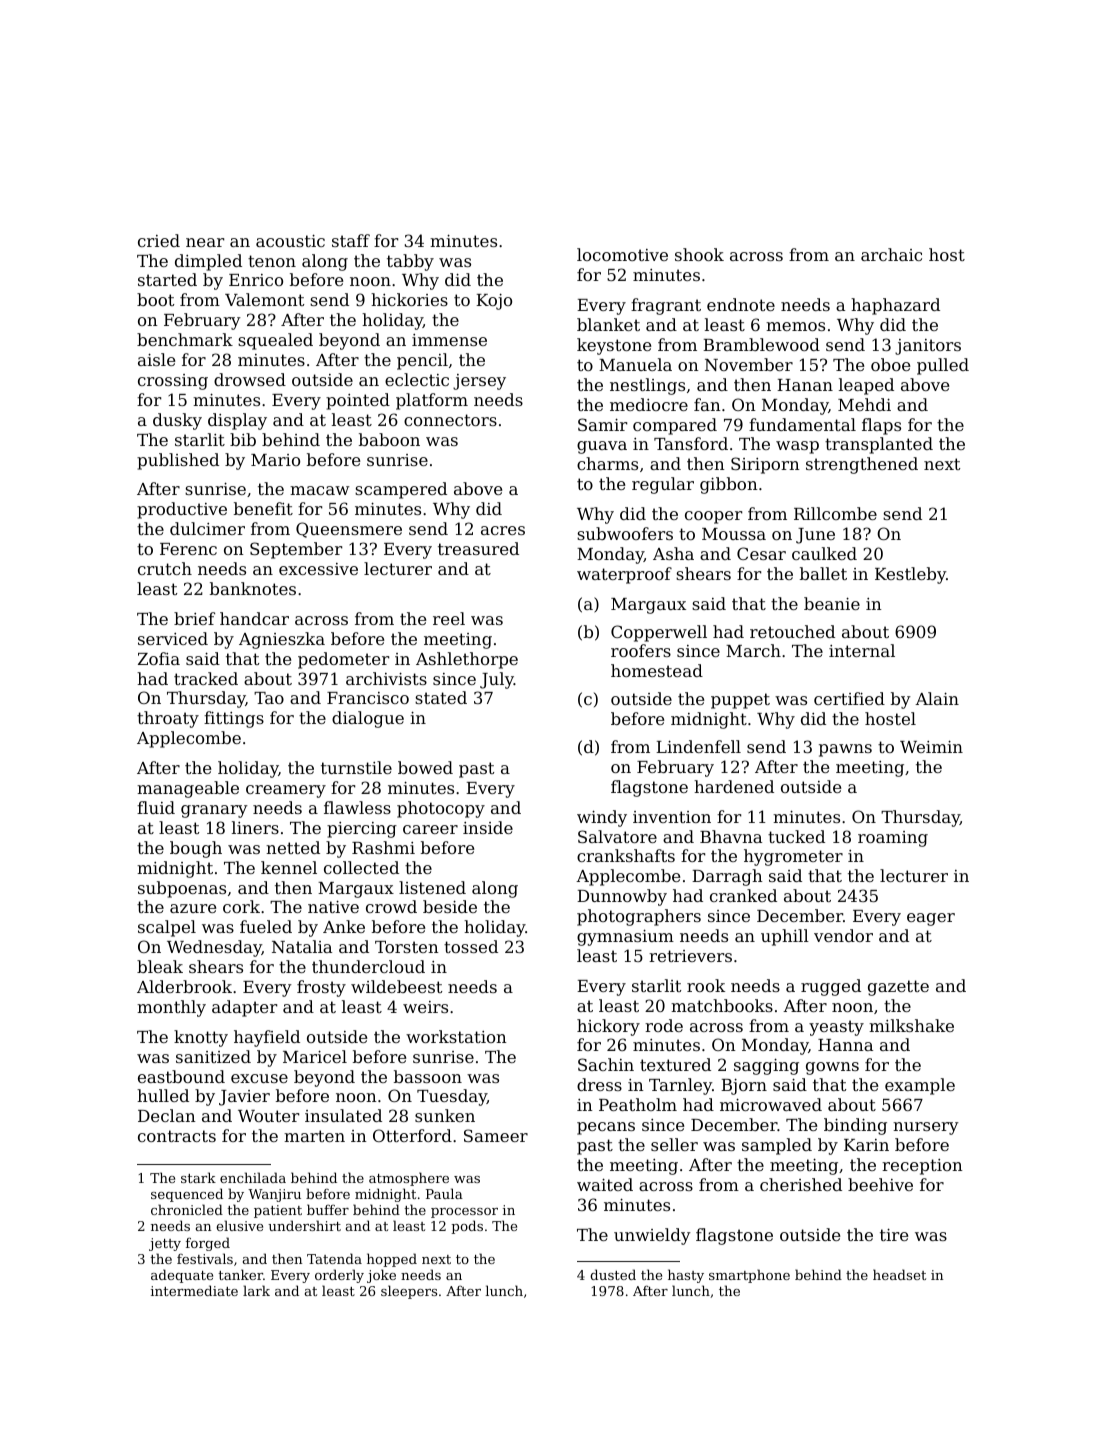 Image resolution: width=1107 pixels, height=1432 pixels. Describe the element at coordinates (351, 240) in the image. I see `staff` at that location.
